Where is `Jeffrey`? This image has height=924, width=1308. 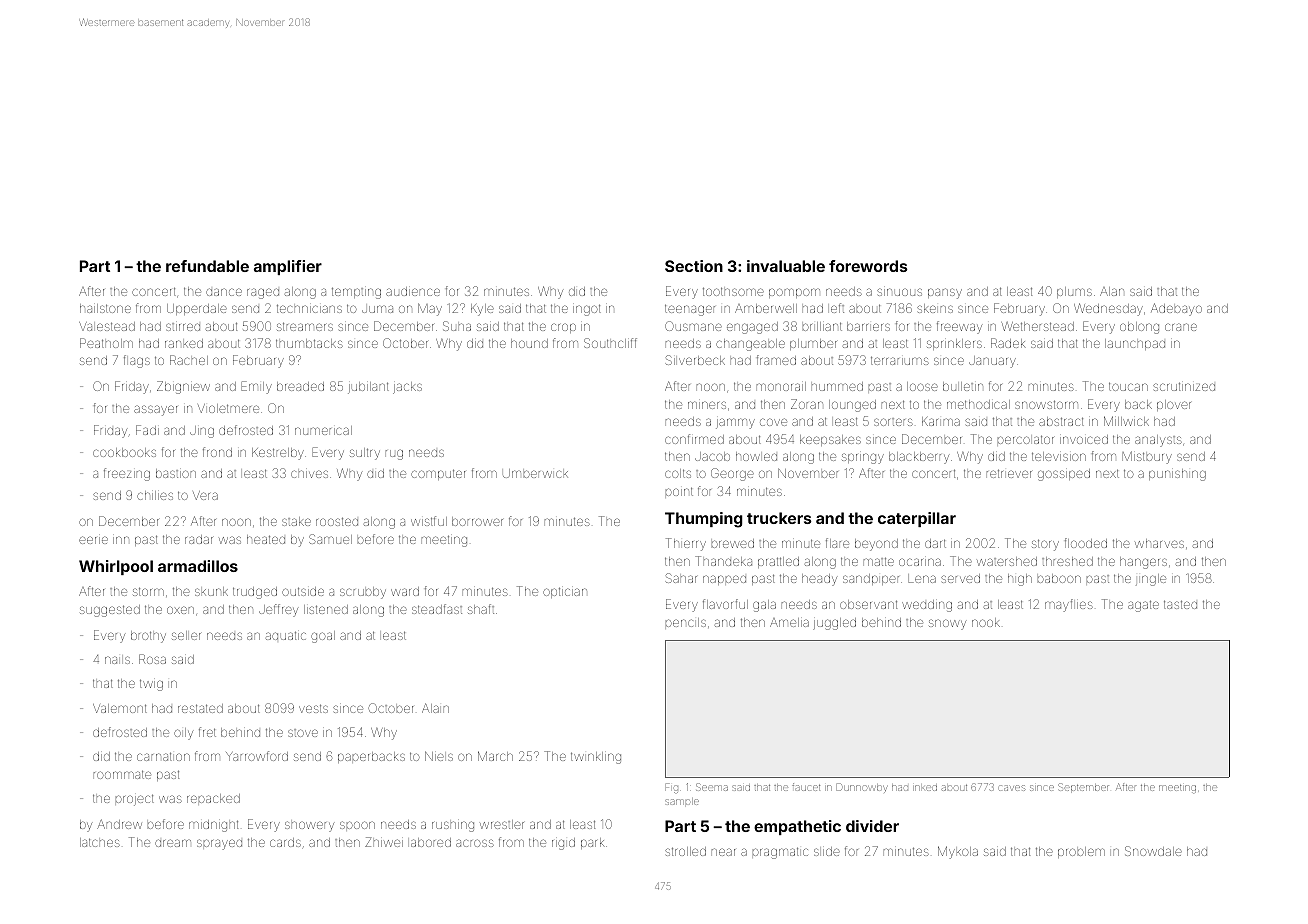 Jeffrey is located at coordinates (278, 610).
